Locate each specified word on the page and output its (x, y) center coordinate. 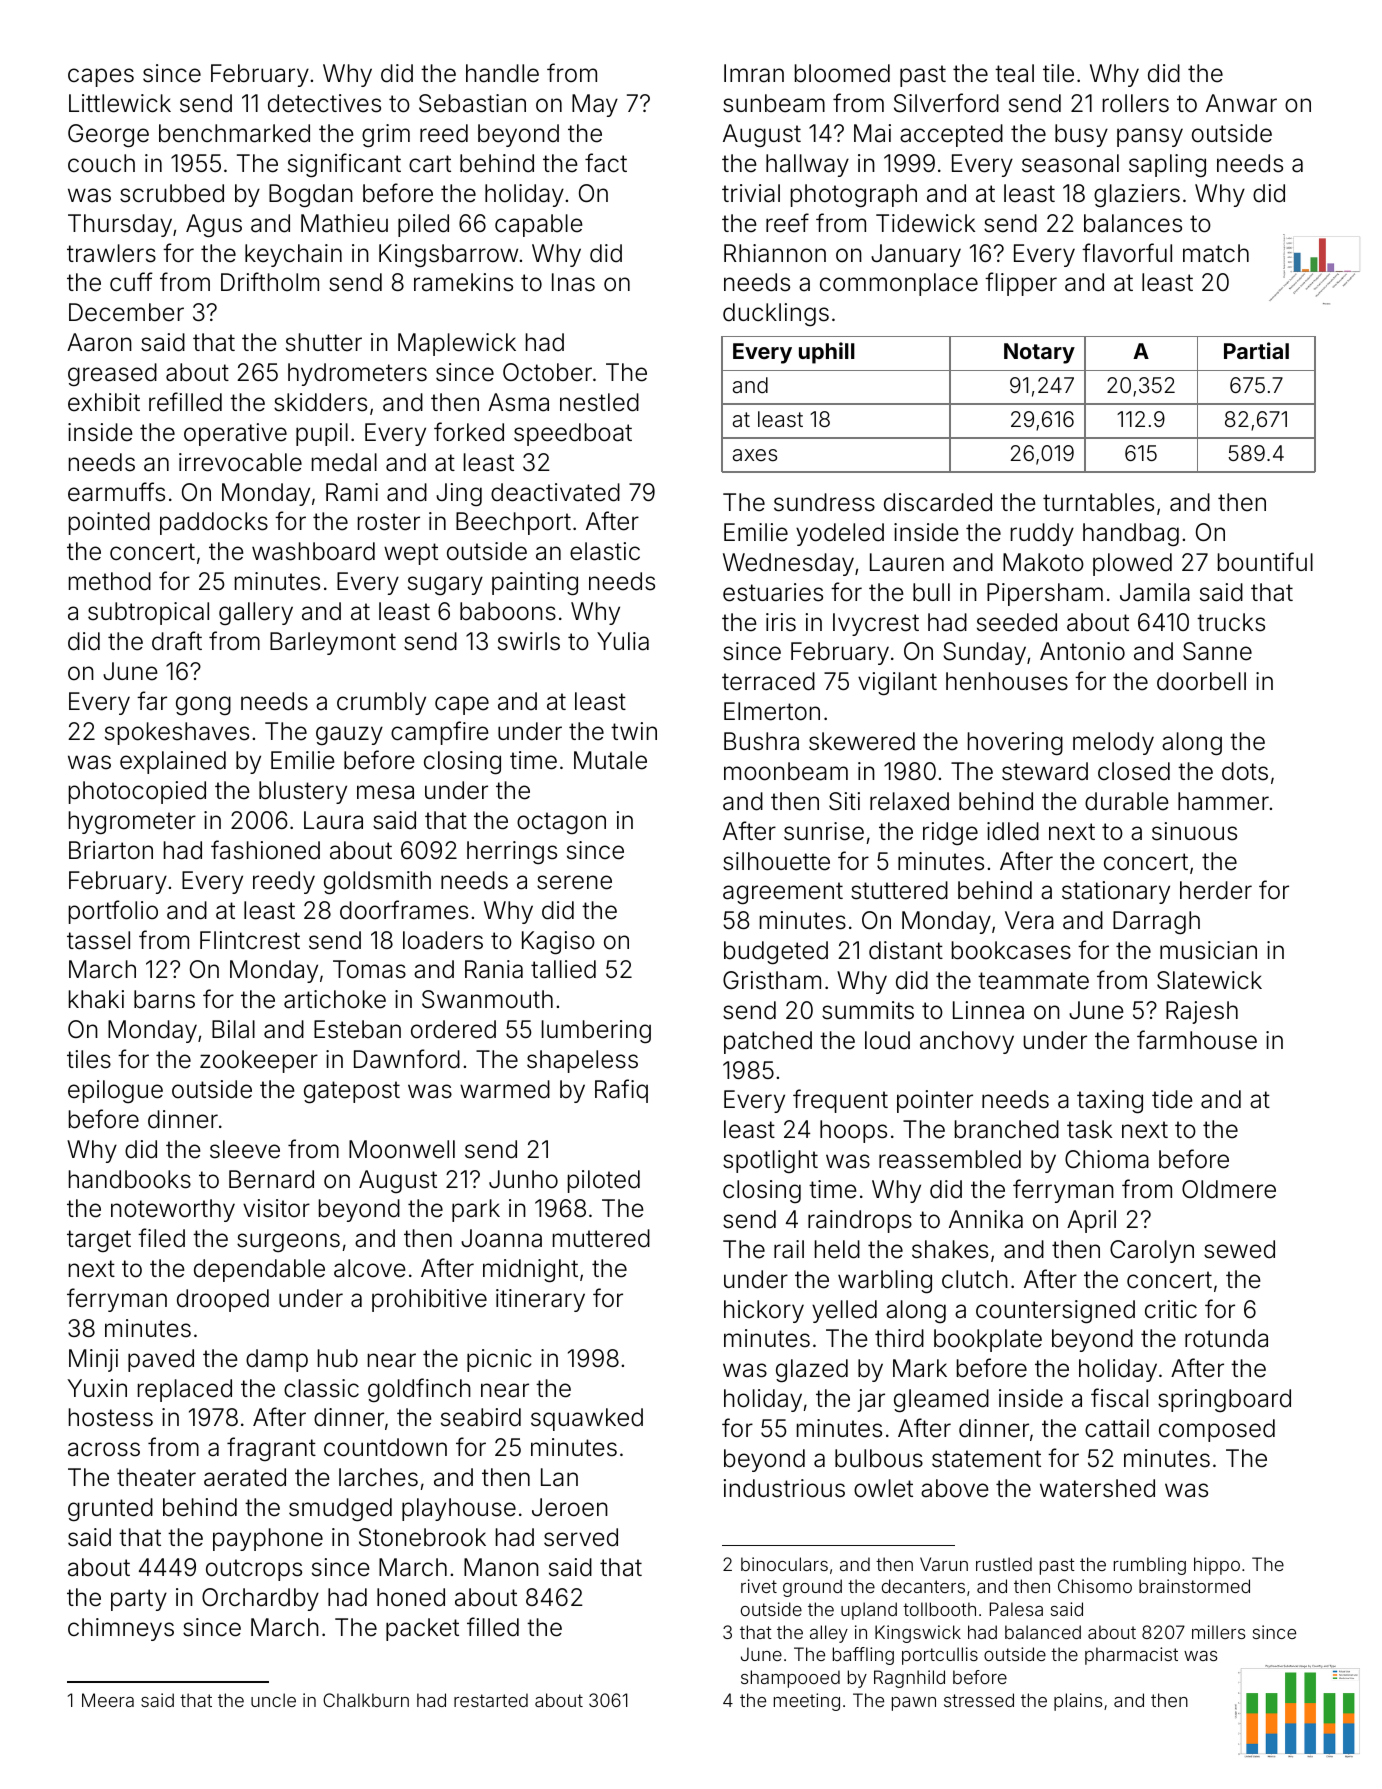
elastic (605, 551)
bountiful (1265, 562)
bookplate (988, 1340)
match (1216, 253)
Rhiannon (775, 253)
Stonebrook (422, 1537)
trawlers (111, 253)
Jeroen (570, 1507)
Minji (93, 1360)
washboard (313, 551)
